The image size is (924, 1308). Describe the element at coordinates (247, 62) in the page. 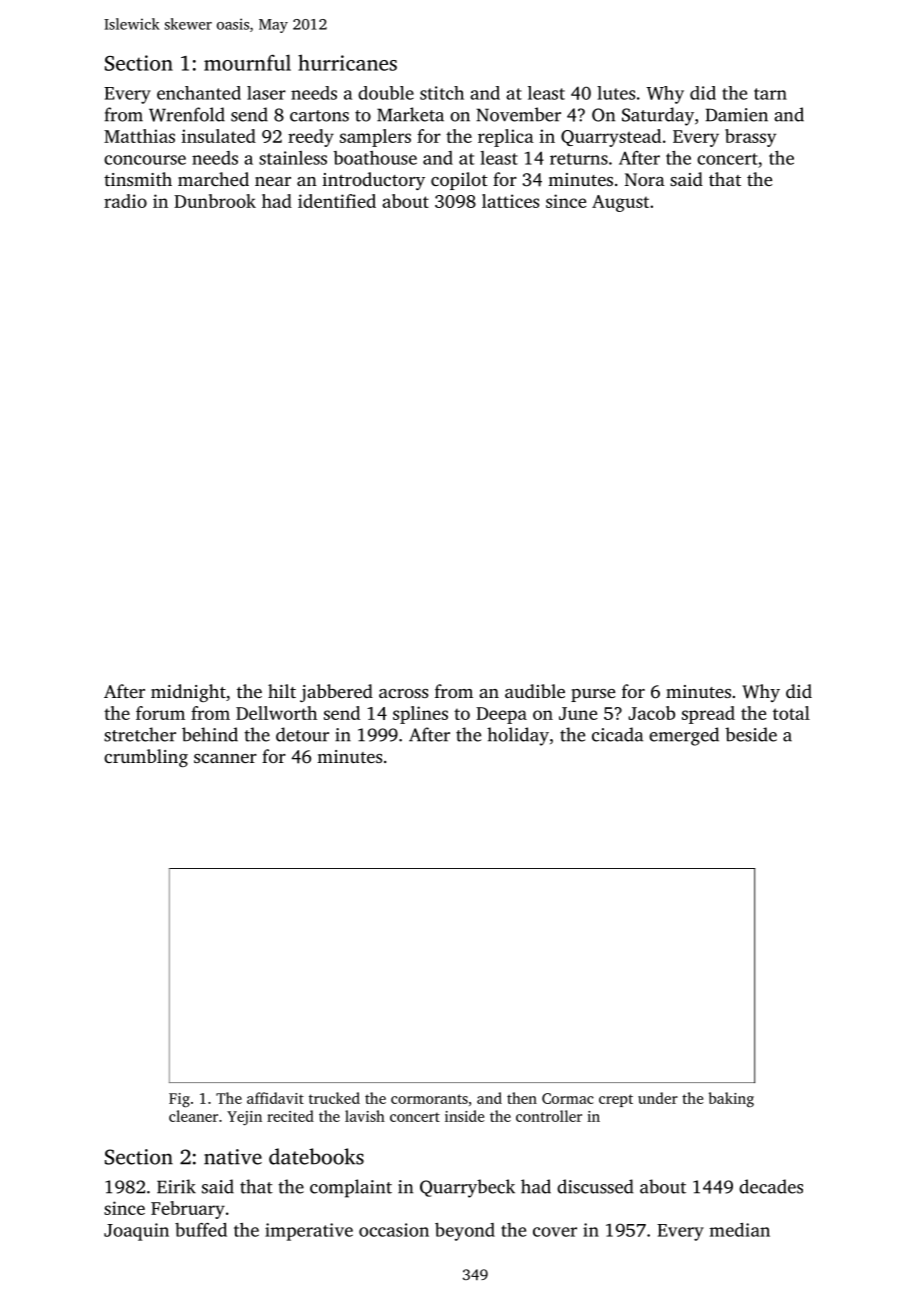

I see `mournful` at that location.
